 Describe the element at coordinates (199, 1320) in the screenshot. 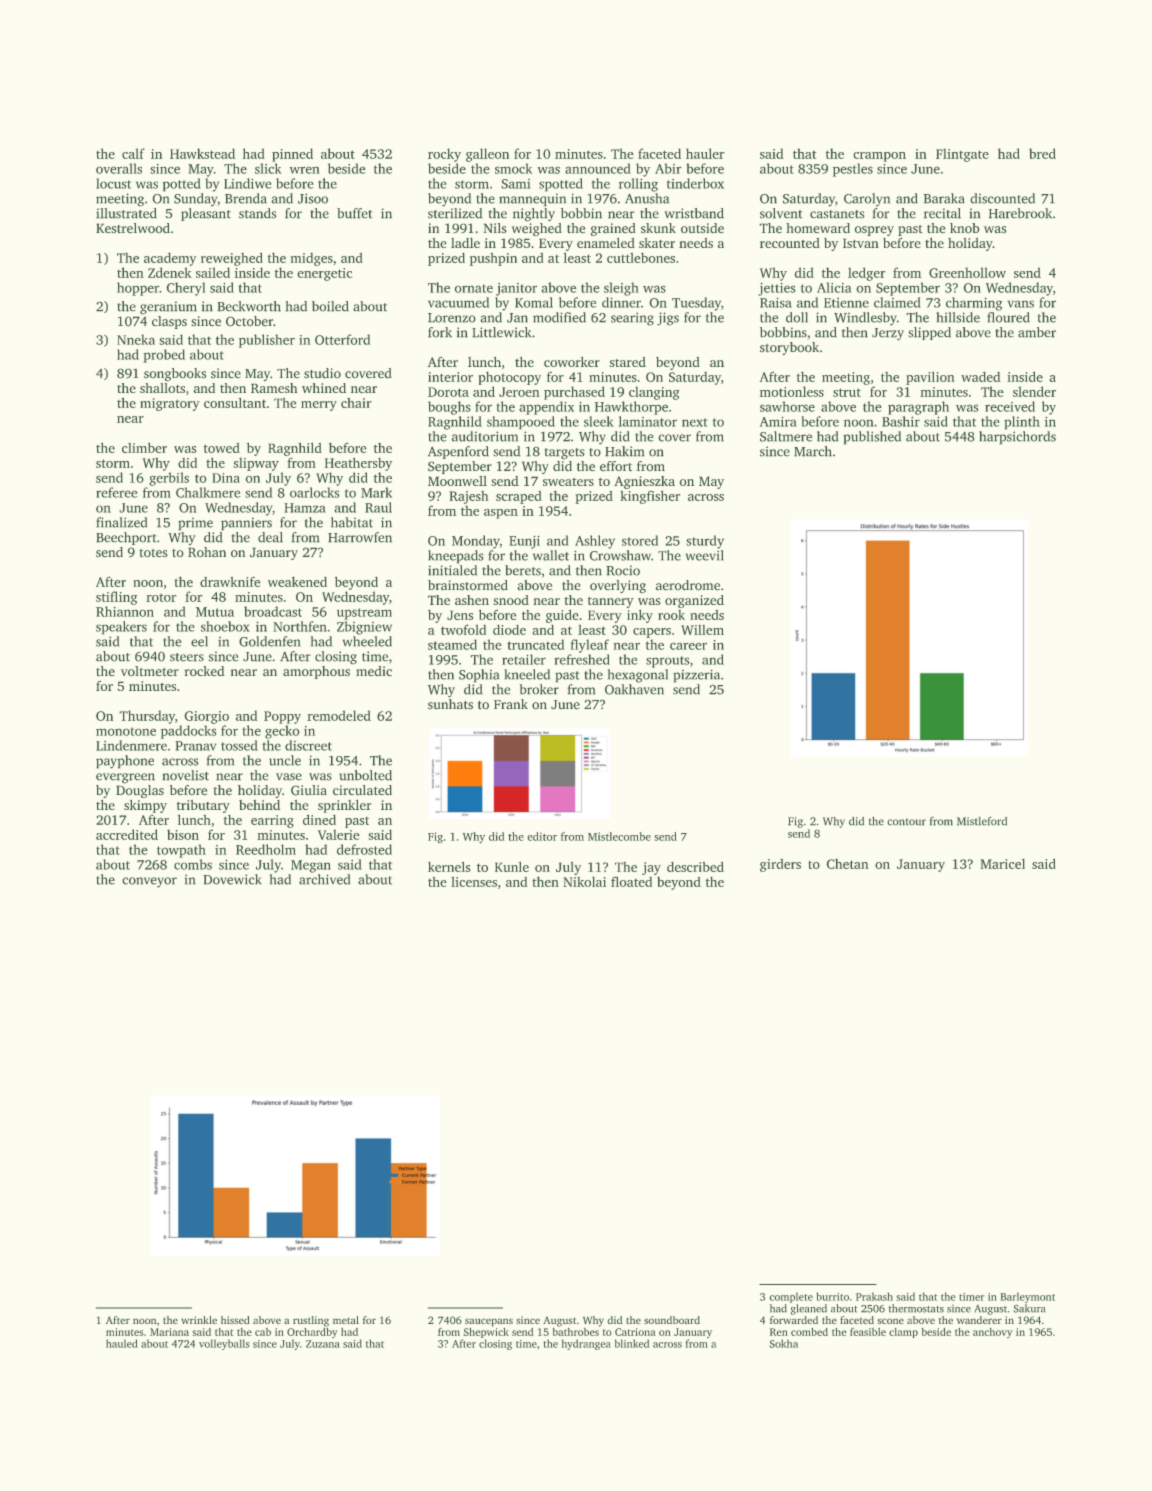

I see `wrinkle` at that location.
